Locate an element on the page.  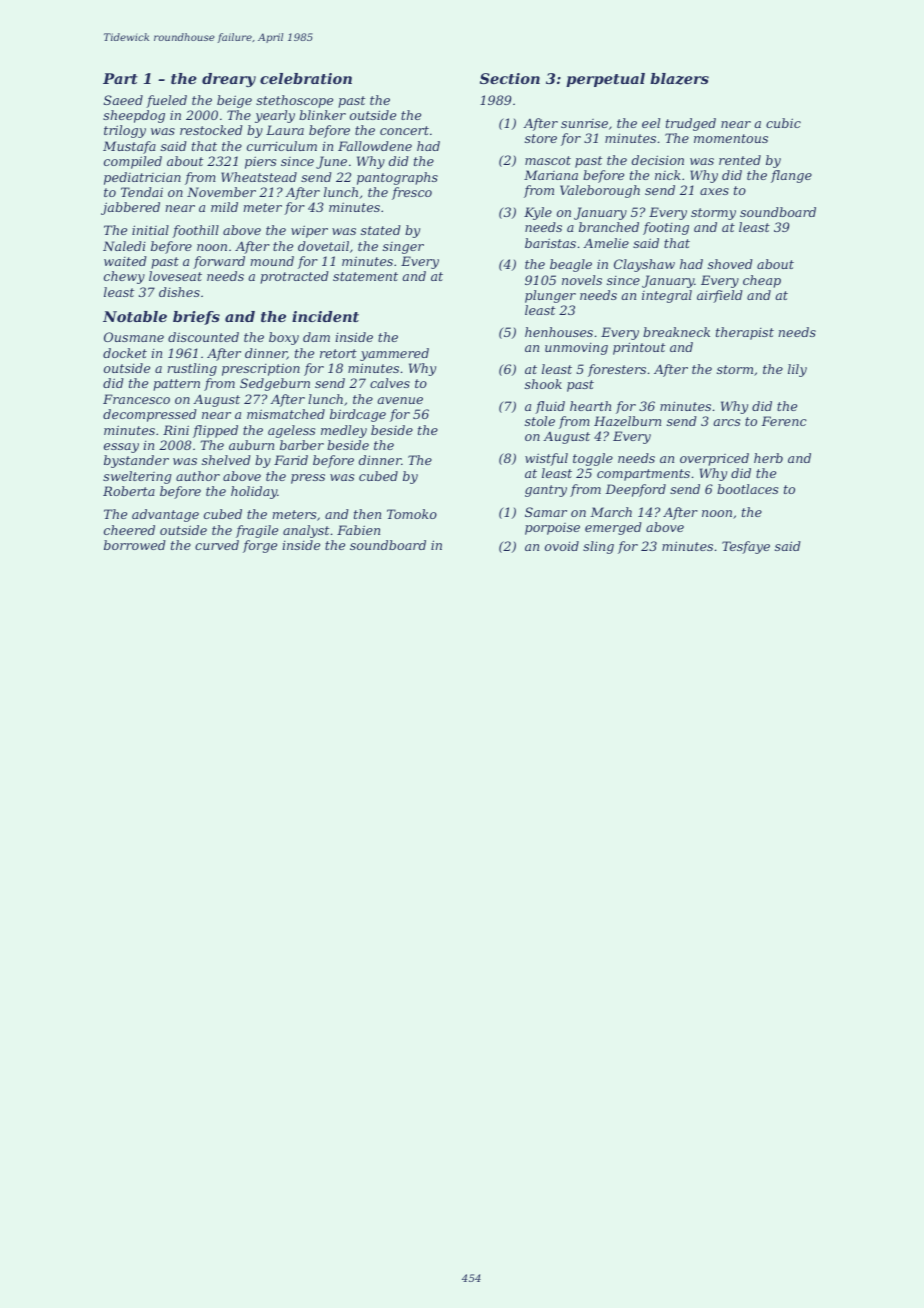
Francesco is located at coordinates (136, 399).
